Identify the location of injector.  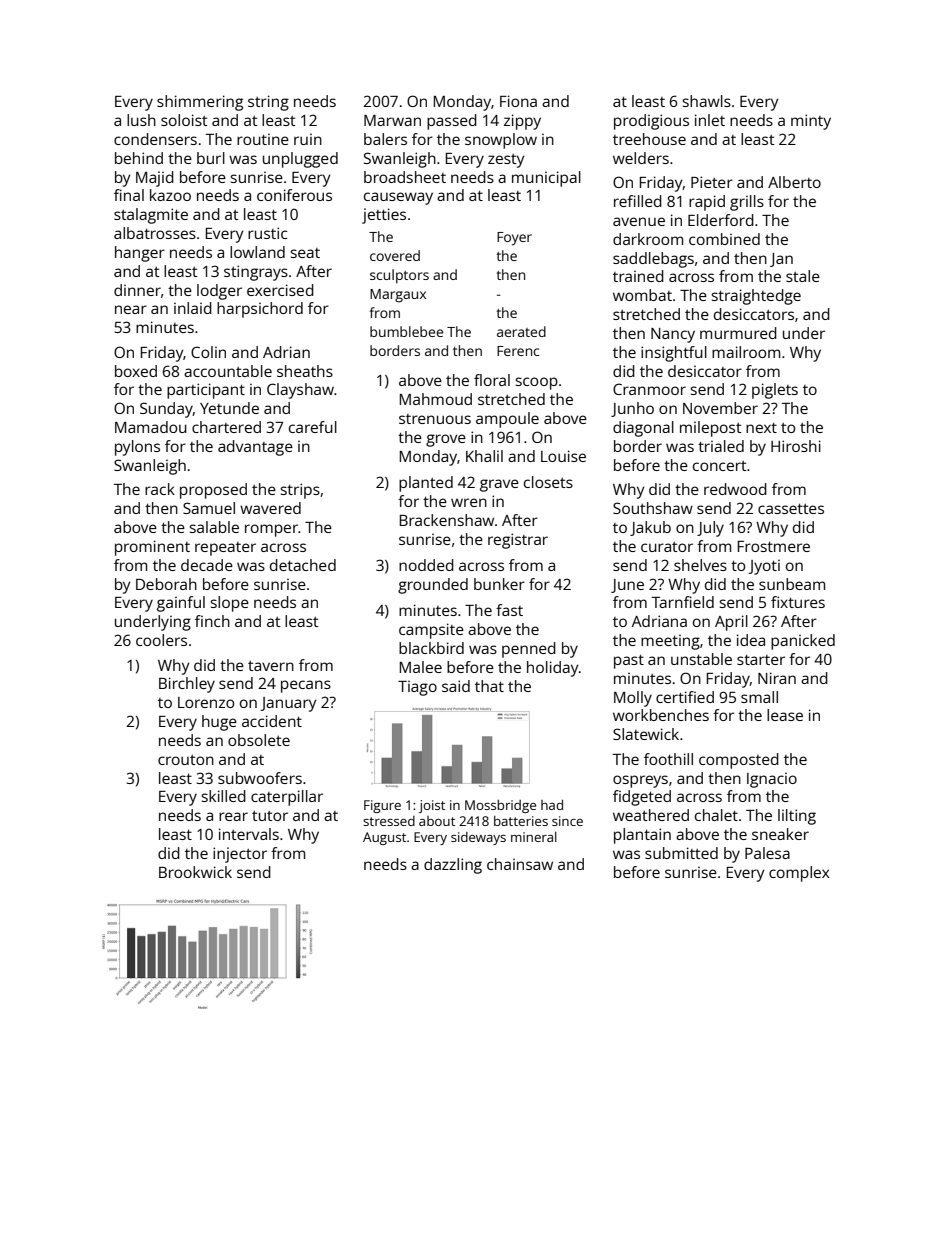
(240, 855).
